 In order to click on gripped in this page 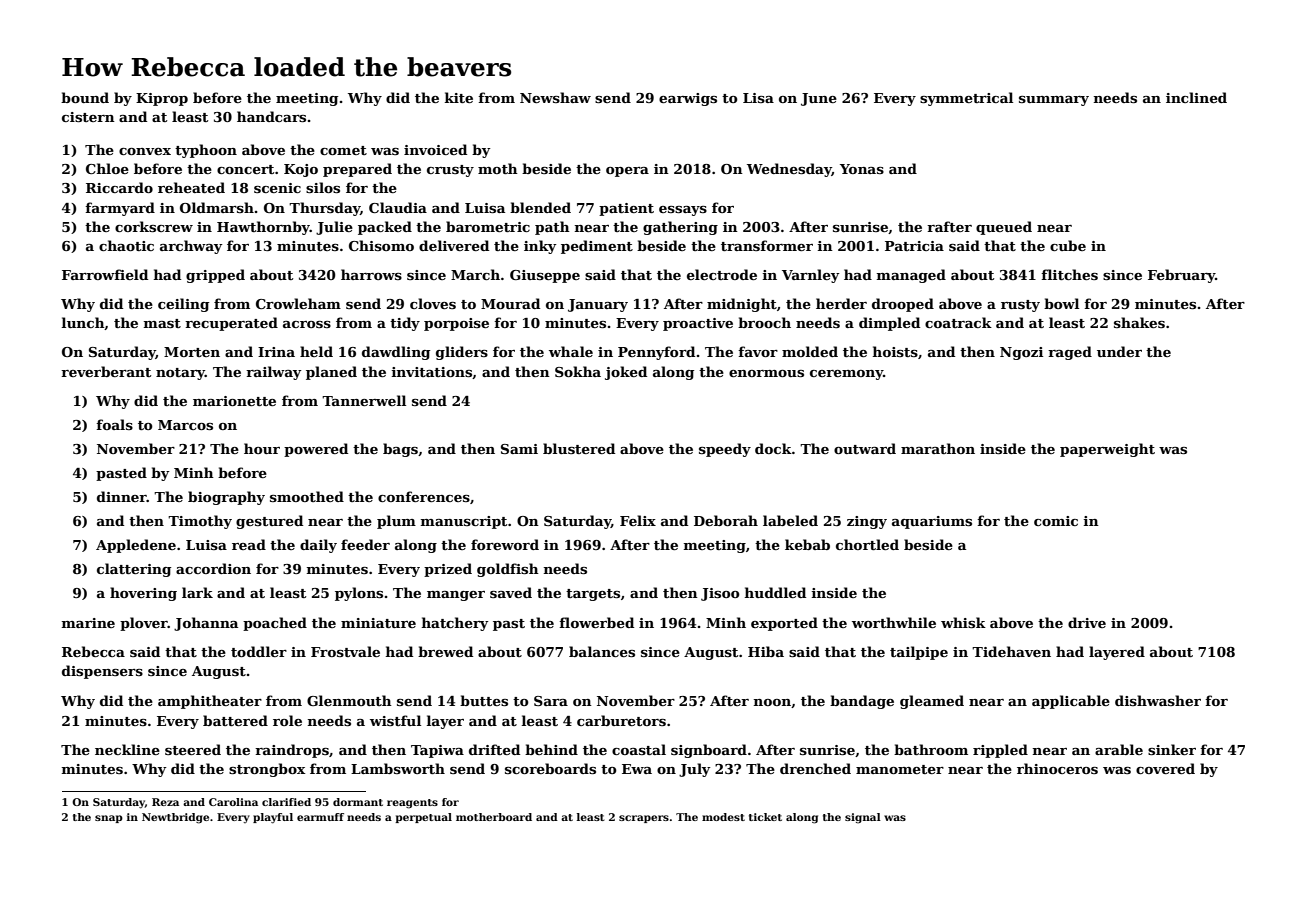, I will do `click(215, 276)`.
